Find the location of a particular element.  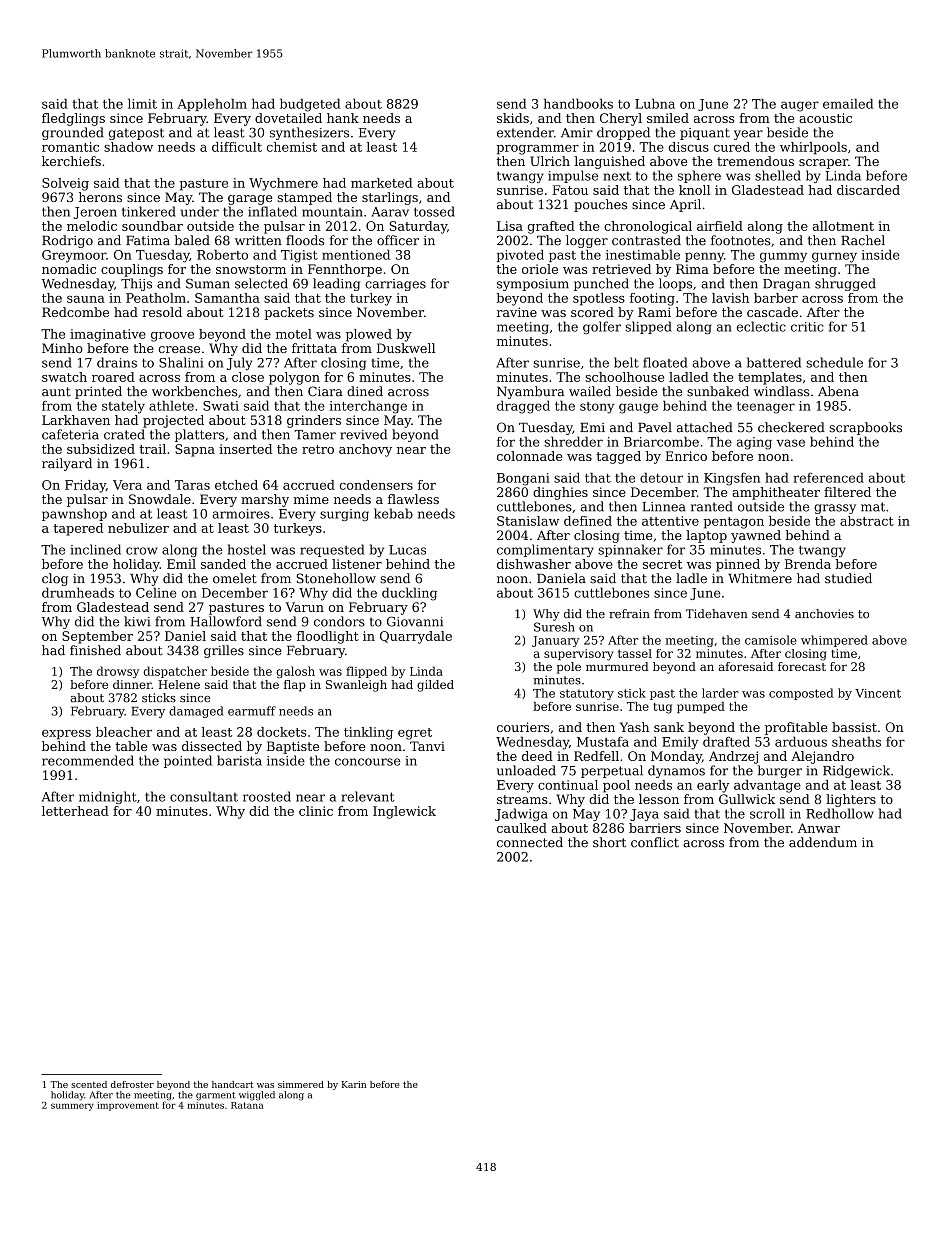

officer is located at coordinates (398, 240).
